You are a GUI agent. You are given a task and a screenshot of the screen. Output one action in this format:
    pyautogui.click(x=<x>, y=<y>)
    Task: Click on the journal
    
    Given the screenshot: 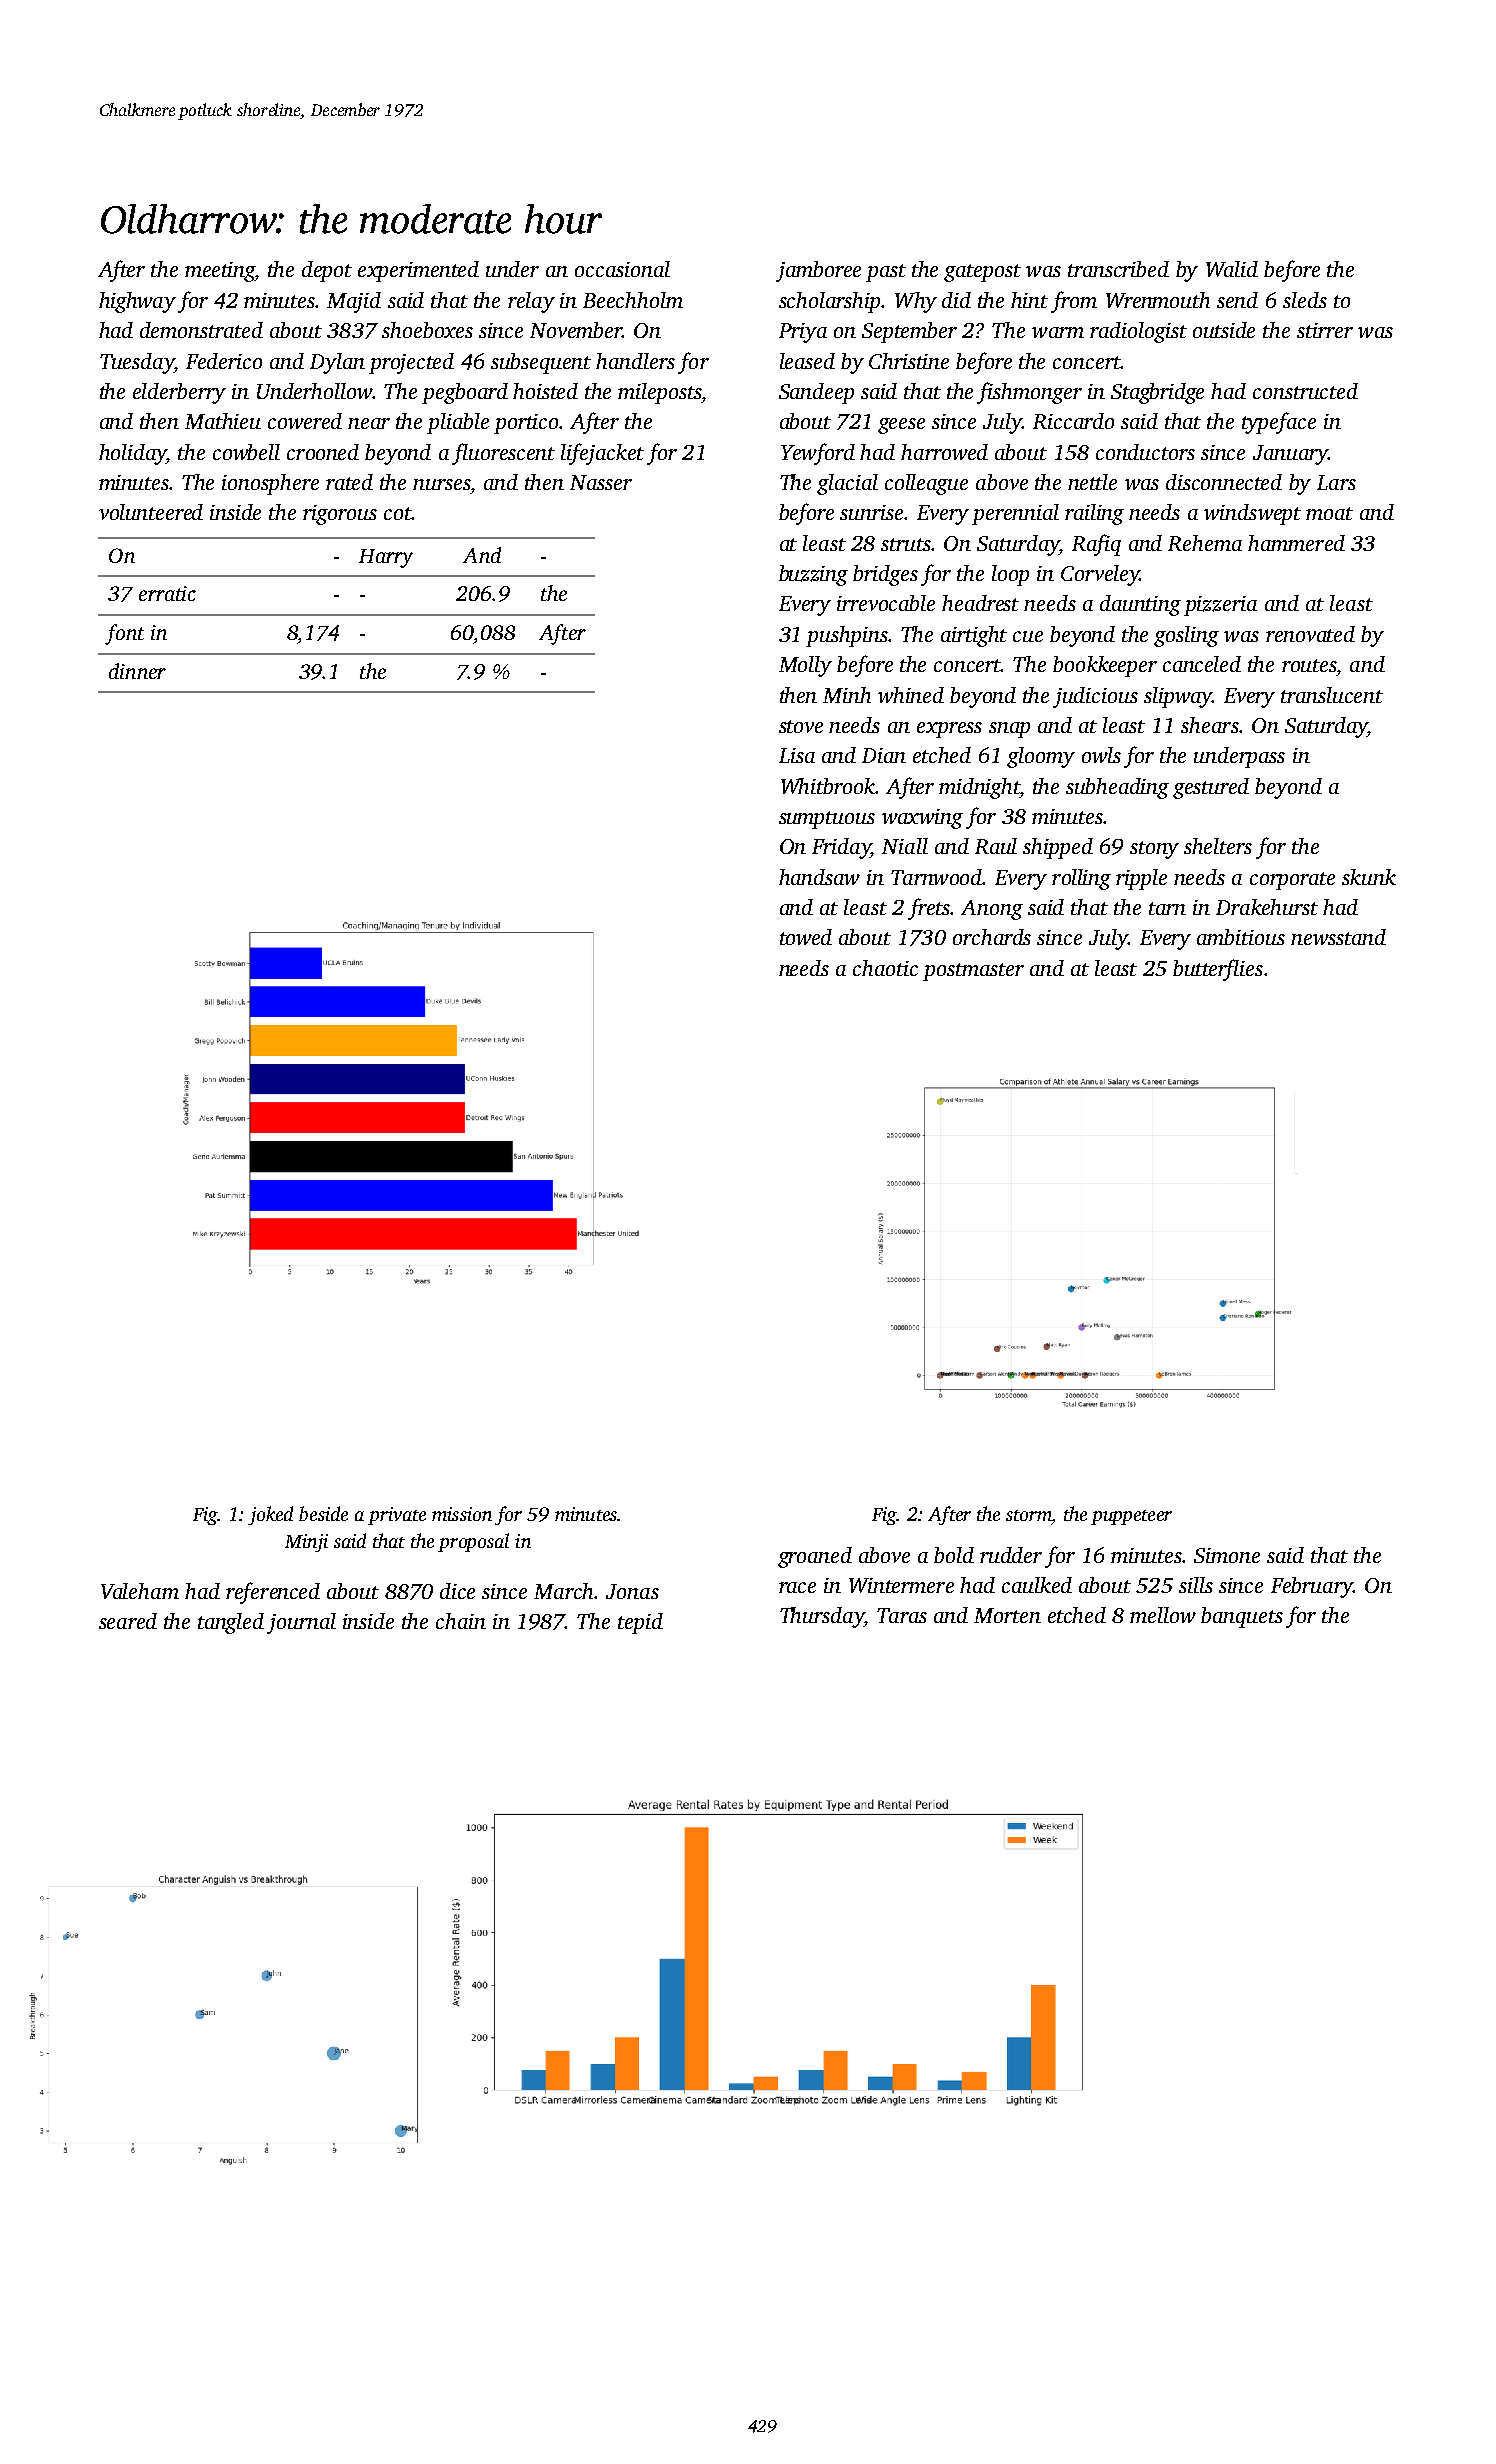 What is the action you would take?
    pyautogui.click(x=301, y=1623)
